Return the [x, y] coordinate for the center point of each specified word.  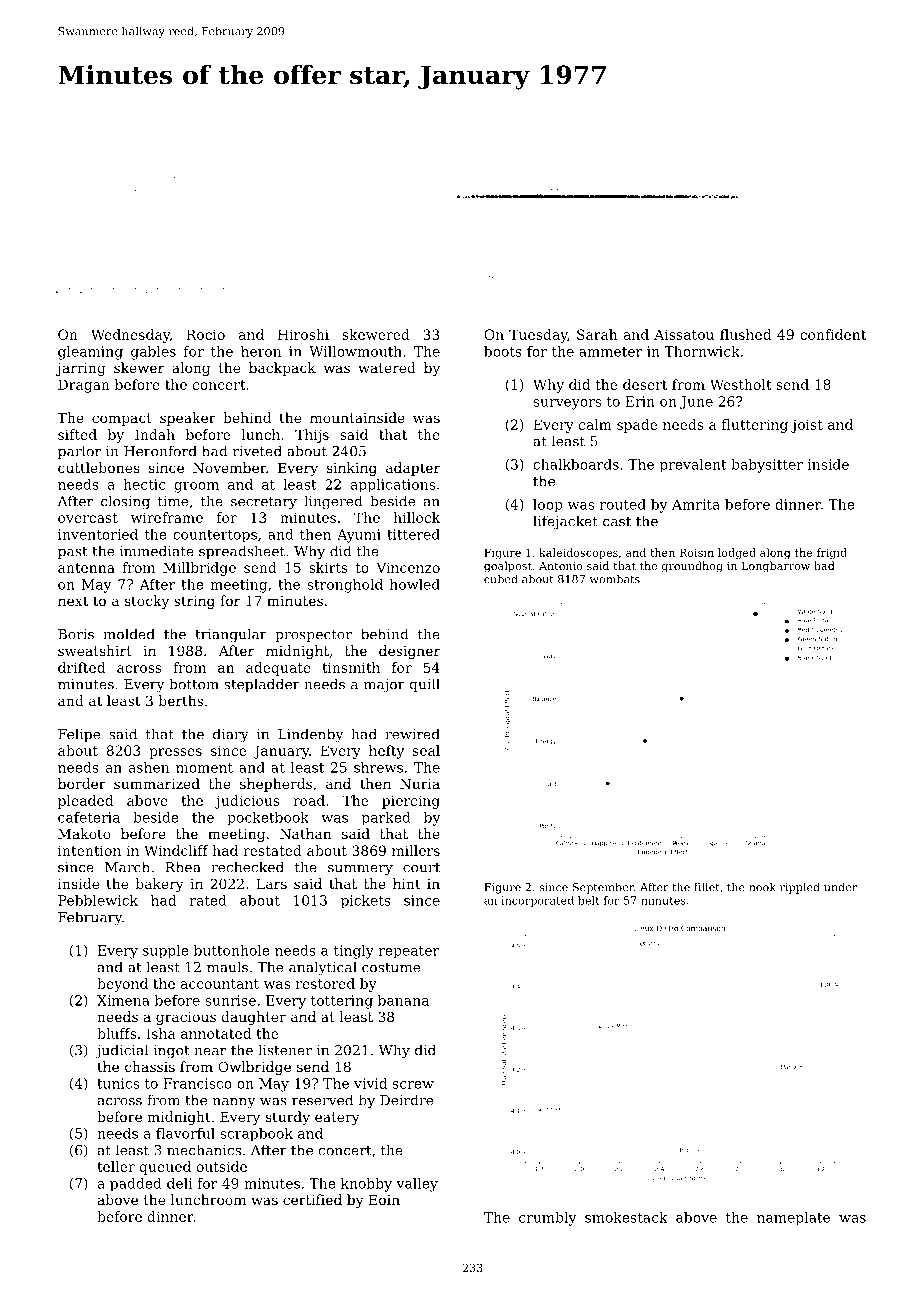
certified [312, 1199]
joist [807, 426]
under [840, 887]
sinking [352, 469]
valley [417, 1185]
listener [285, 1050]
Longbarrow [776, 567]
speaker [188, 419]
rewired [412, 734]
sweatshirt [95, 650]
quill [424, 685]
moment [204, 768]
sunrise [230, 1000]
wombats [614, 579]
